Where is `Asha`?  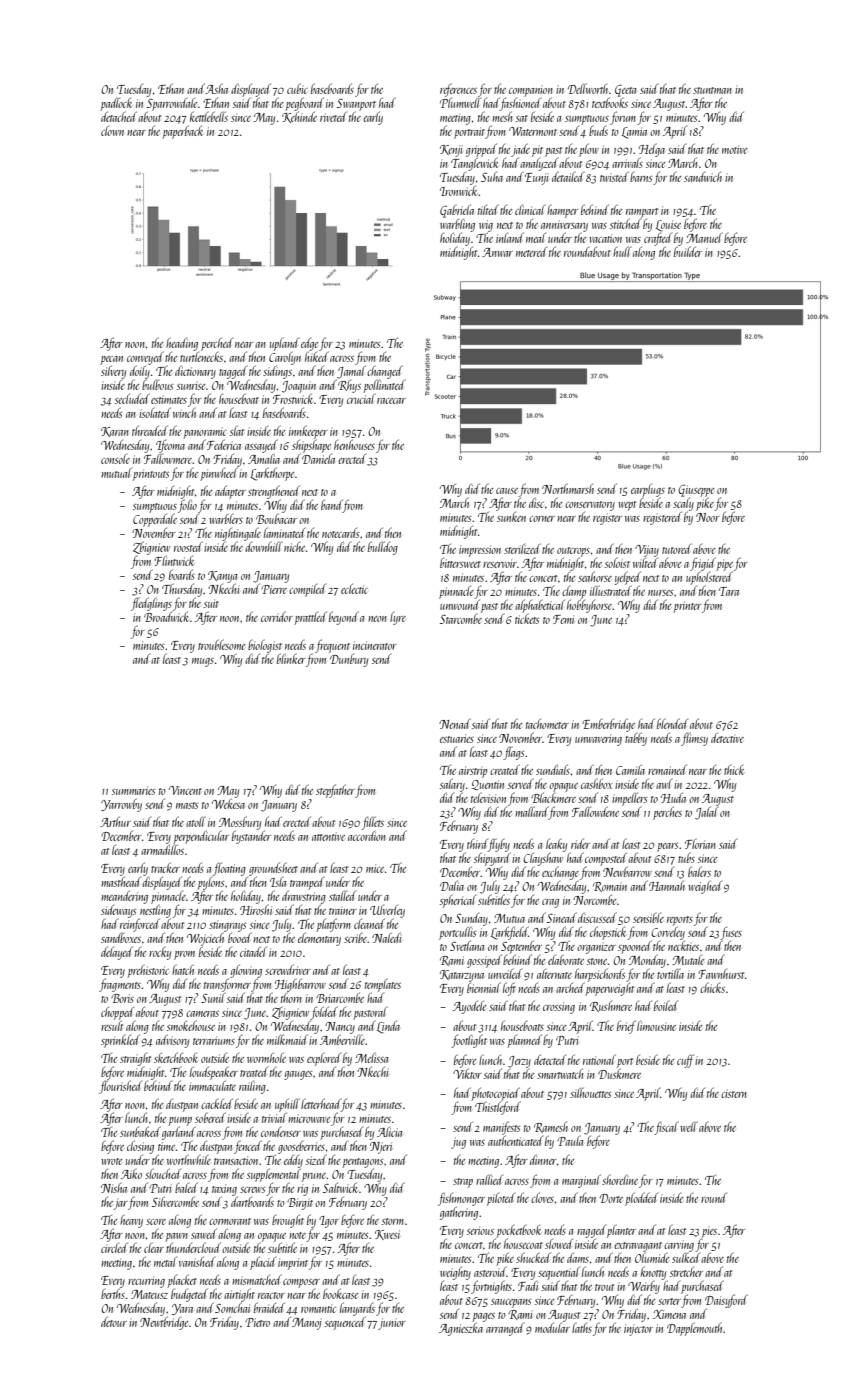 Asha is located at coordinates (216, 88).
